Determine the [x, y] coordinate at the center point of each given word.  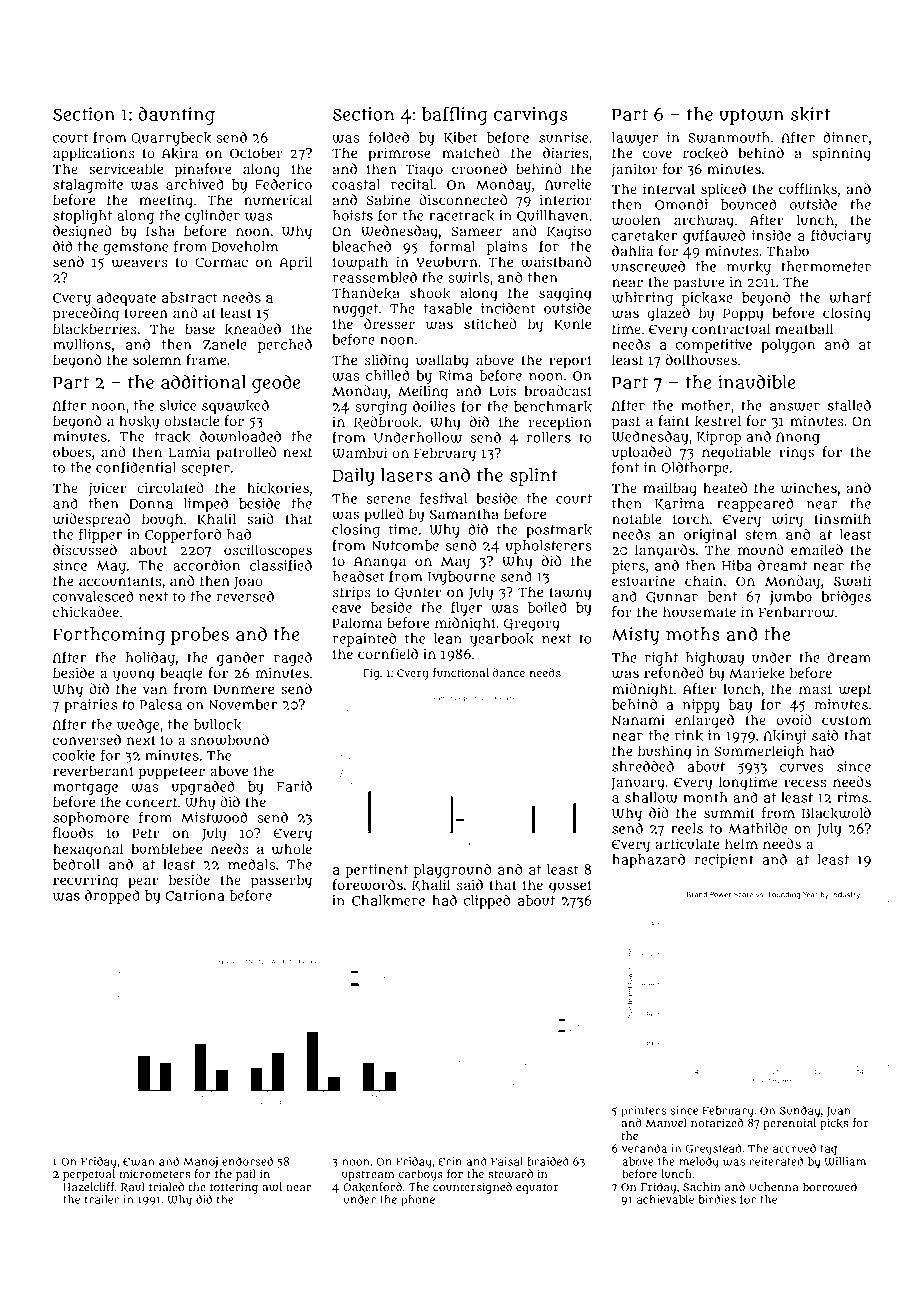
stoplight [82, 217]
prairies [90, 706]
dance [509, 672]
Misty [636, 636]
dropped [112, 897]
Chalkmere [388, 901]
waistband [556, 262]
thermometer [826, 266]
